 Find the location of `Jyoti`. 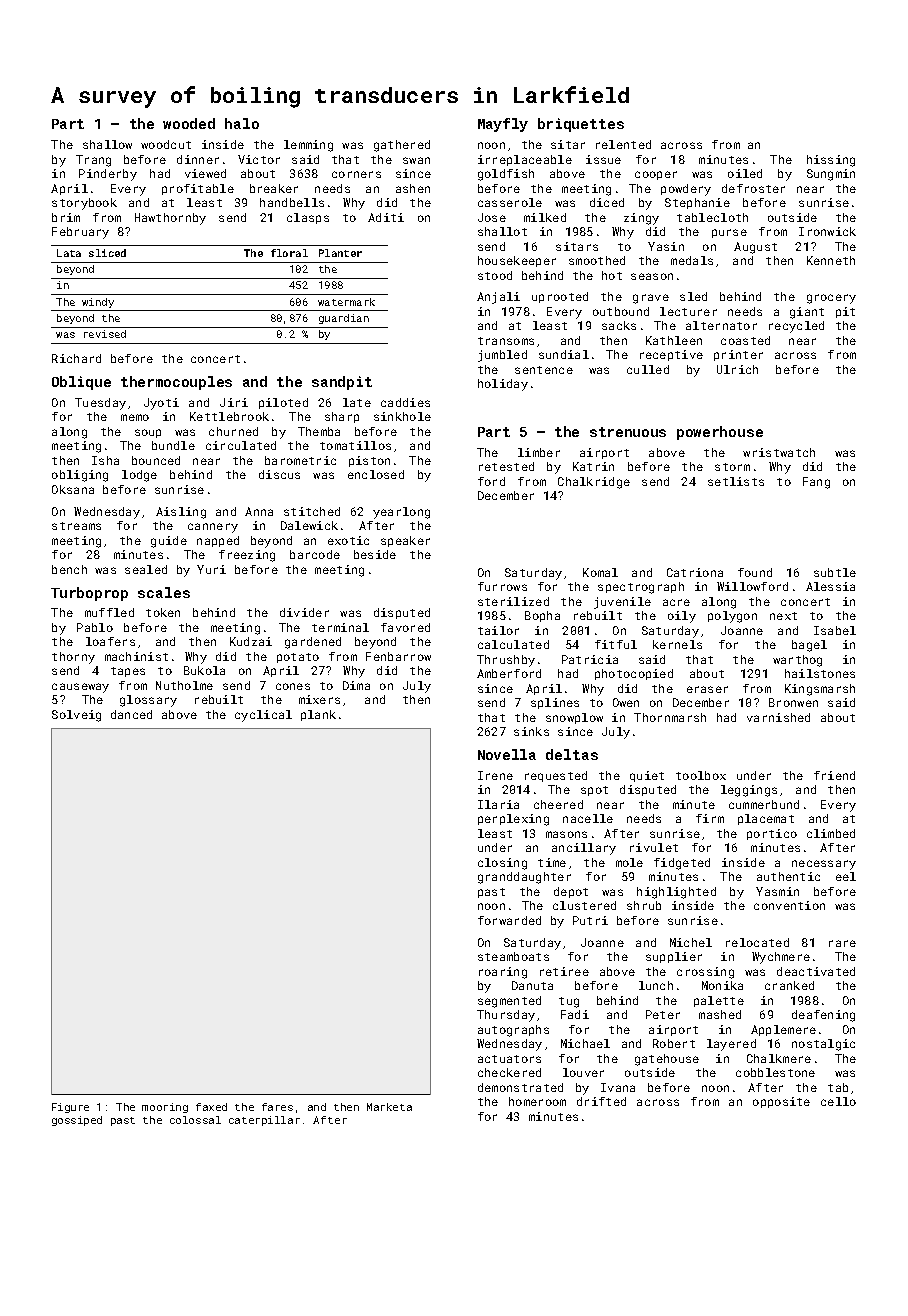

Jyoti is located at coordinates (161, 404).
